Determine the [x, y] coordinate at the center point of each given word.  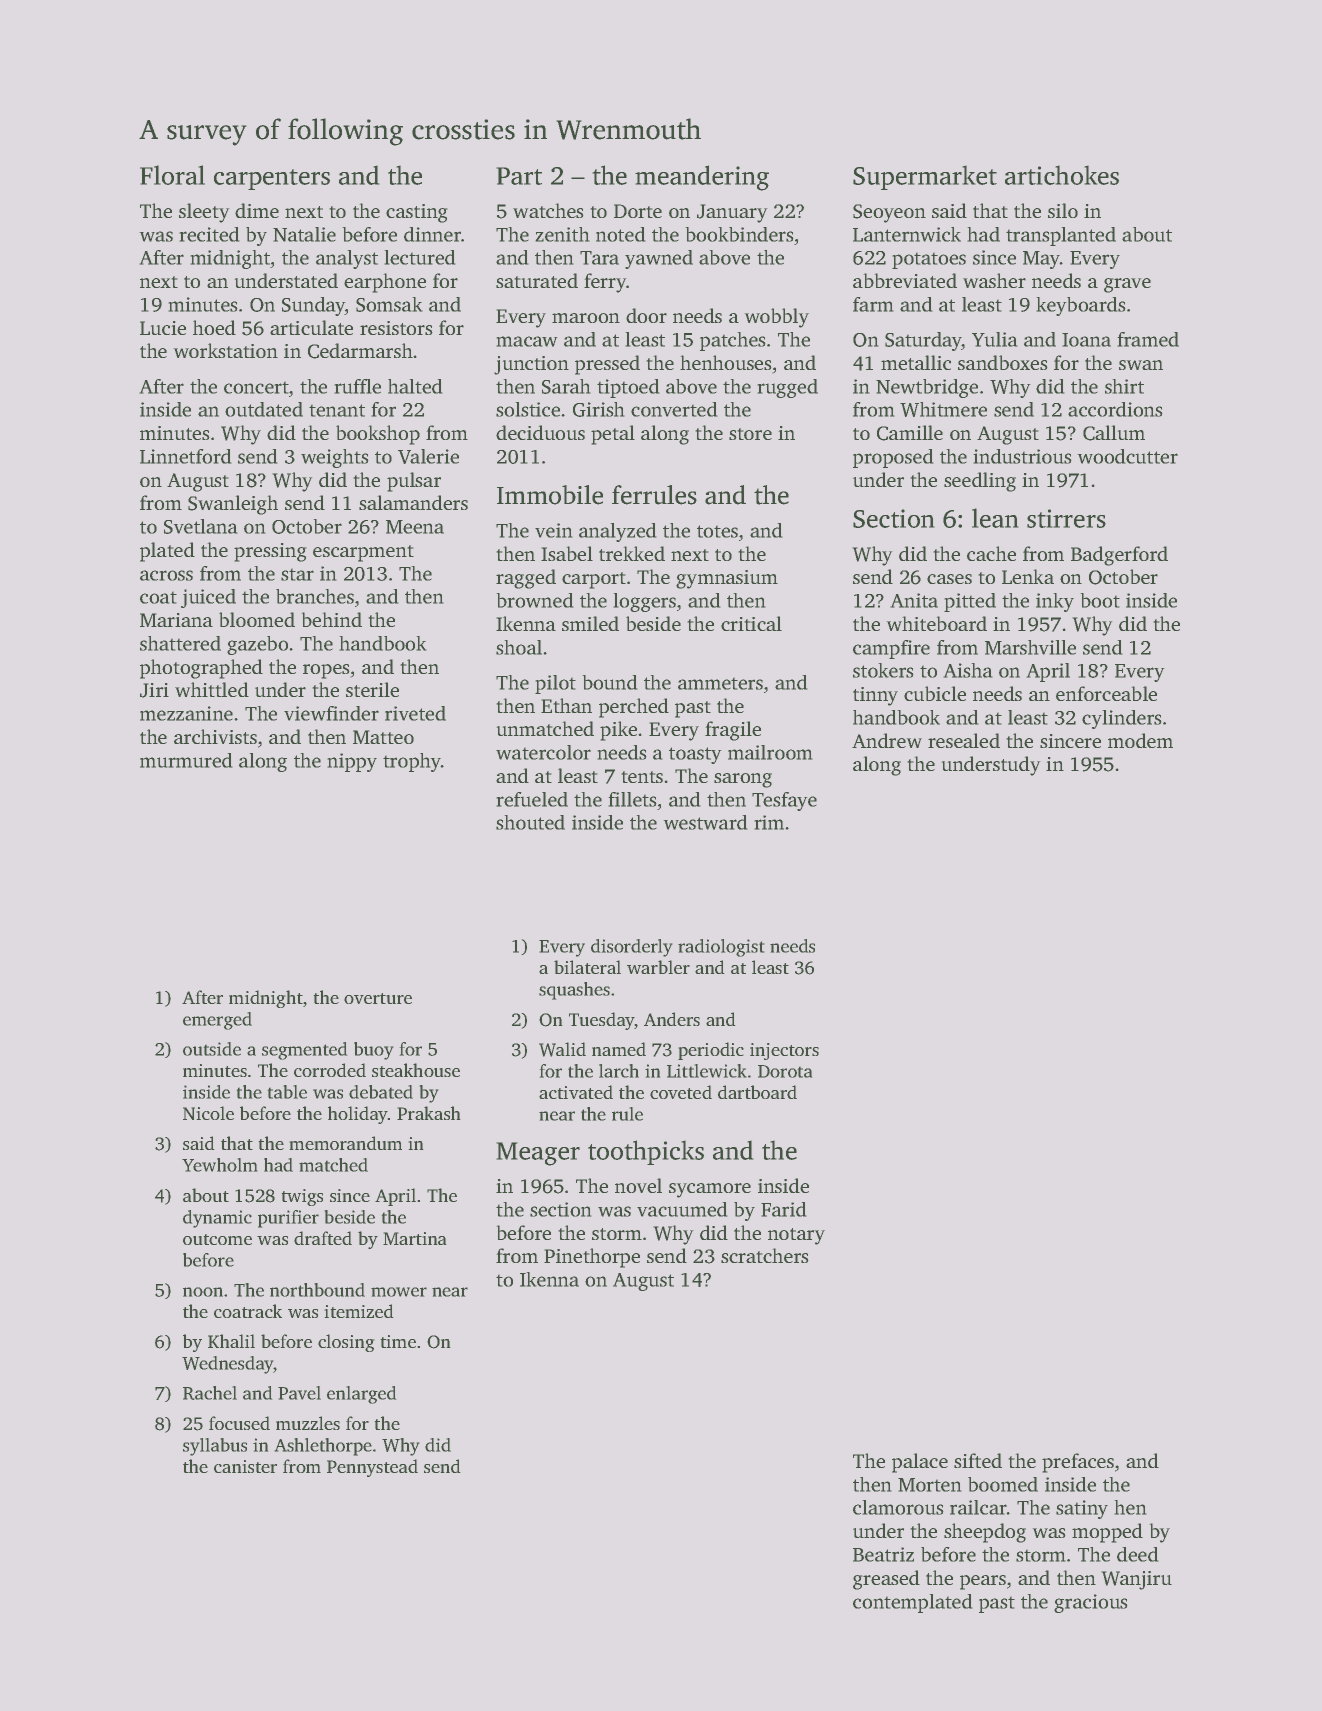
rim [769, 822]
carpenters [272, 179]
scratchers [765, 1255]
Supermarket [925, 177]
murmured [186, 760]
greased [886, 1580]
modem [1140, 740]
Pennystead [372, 1468]
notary [796, 1236]
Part [519, 176]
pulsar [414, 482]
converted [674, 409]
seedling [980, 482]
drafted [323, 1238]
